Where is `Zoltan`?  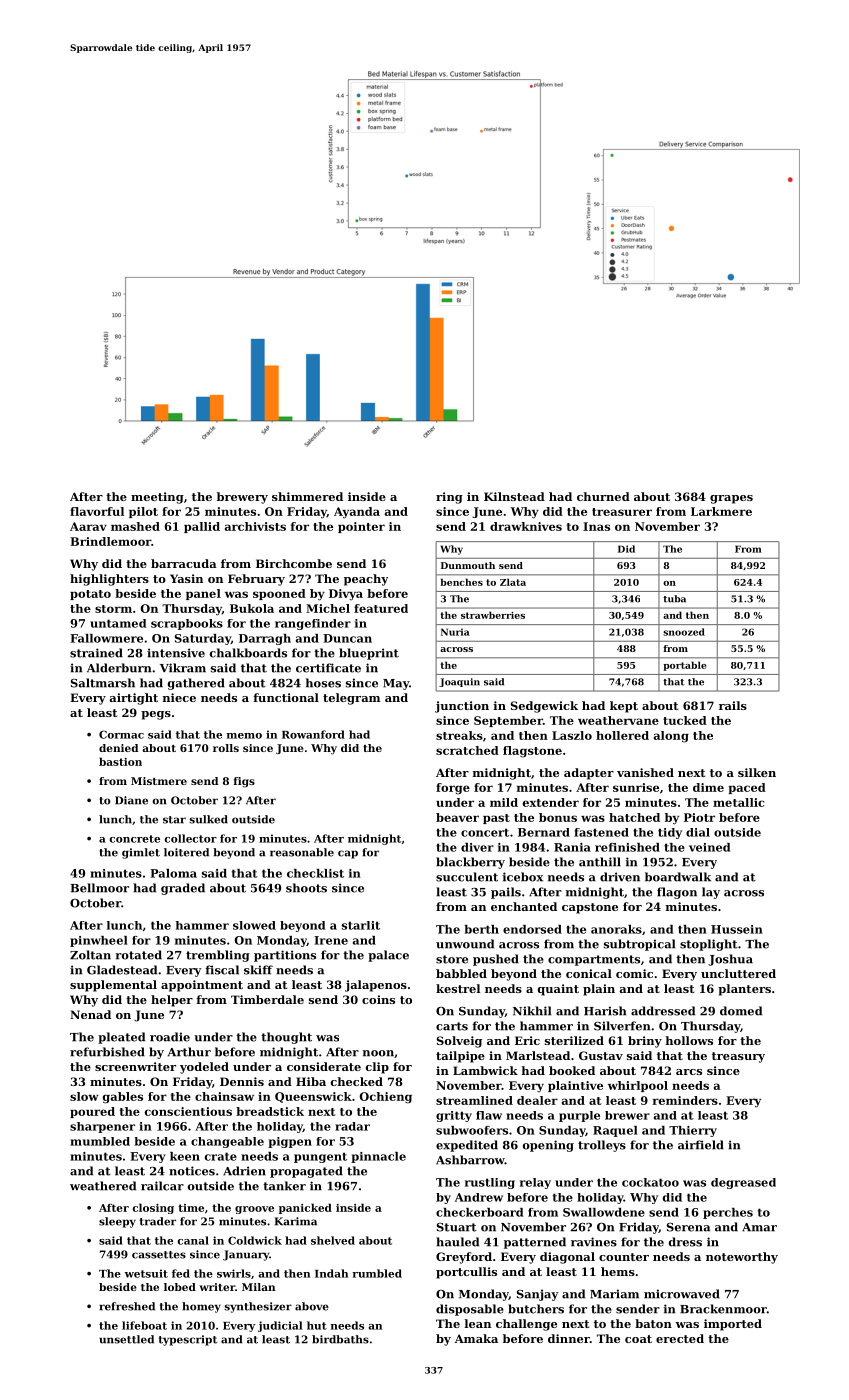 Zoltan is located at coordinates (90, 955).
